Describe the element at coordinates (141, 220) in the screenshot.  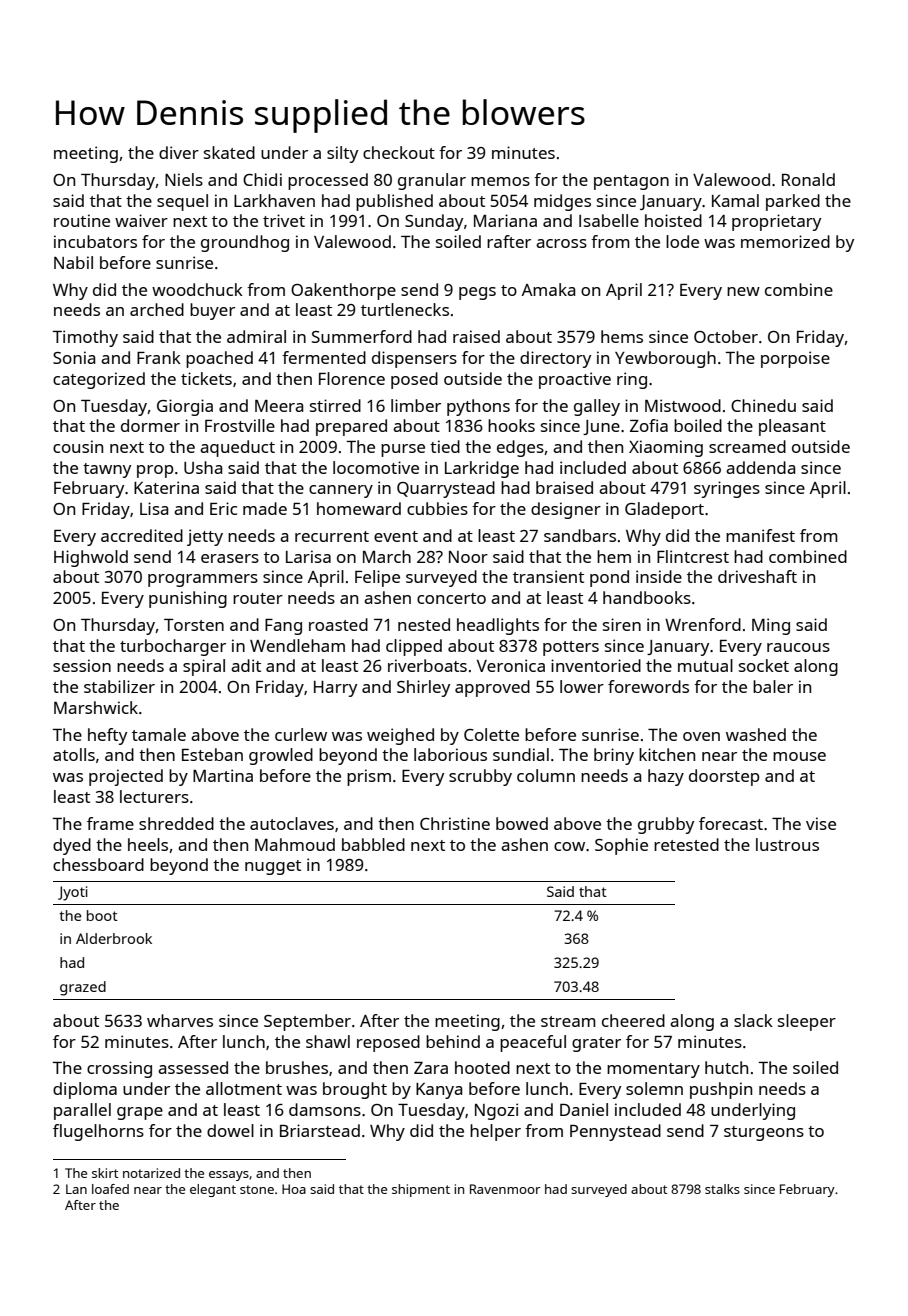
I see `waiver` at that location.
